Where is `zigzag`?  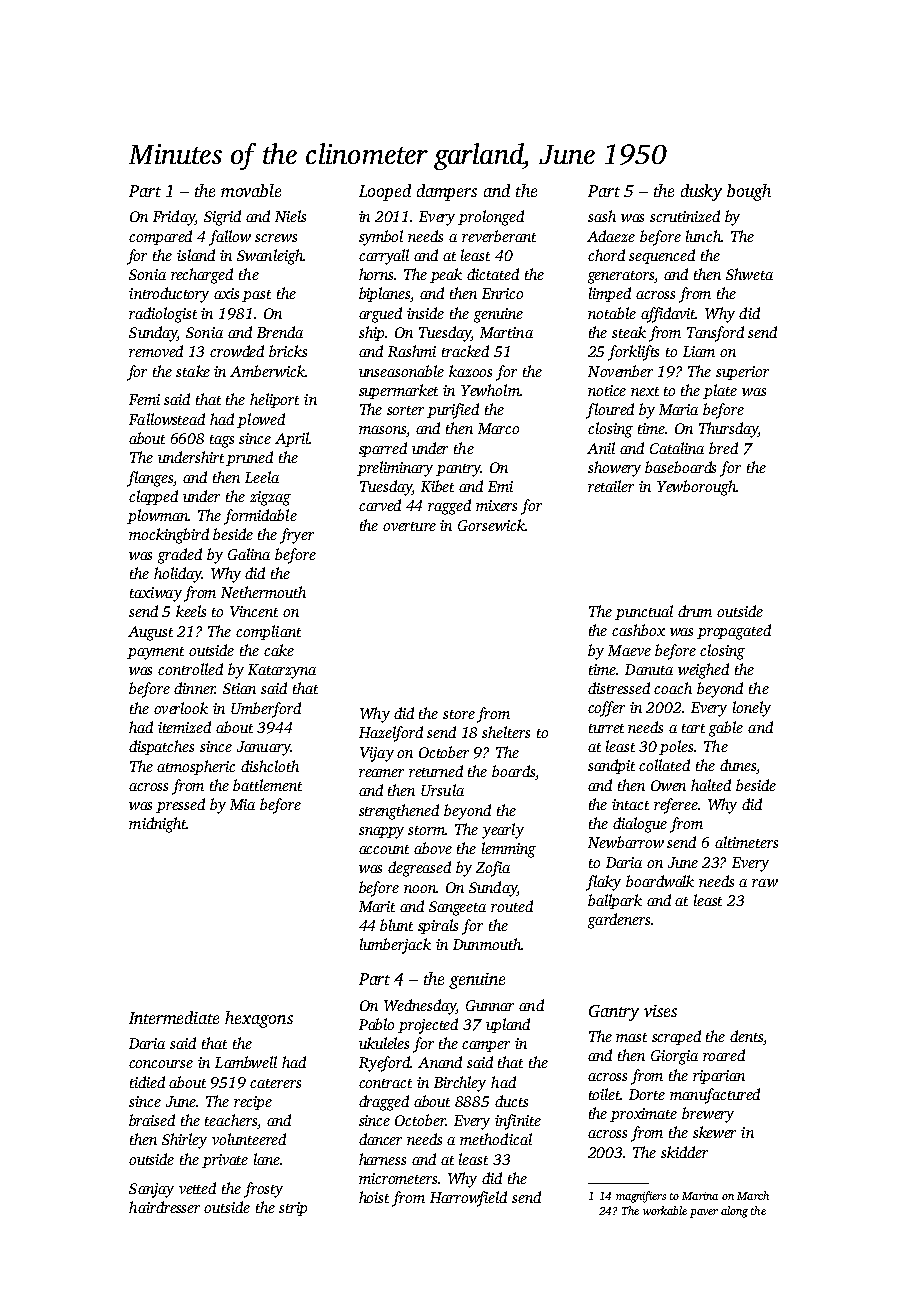 zigzag is located at coordinates (270, 498).
